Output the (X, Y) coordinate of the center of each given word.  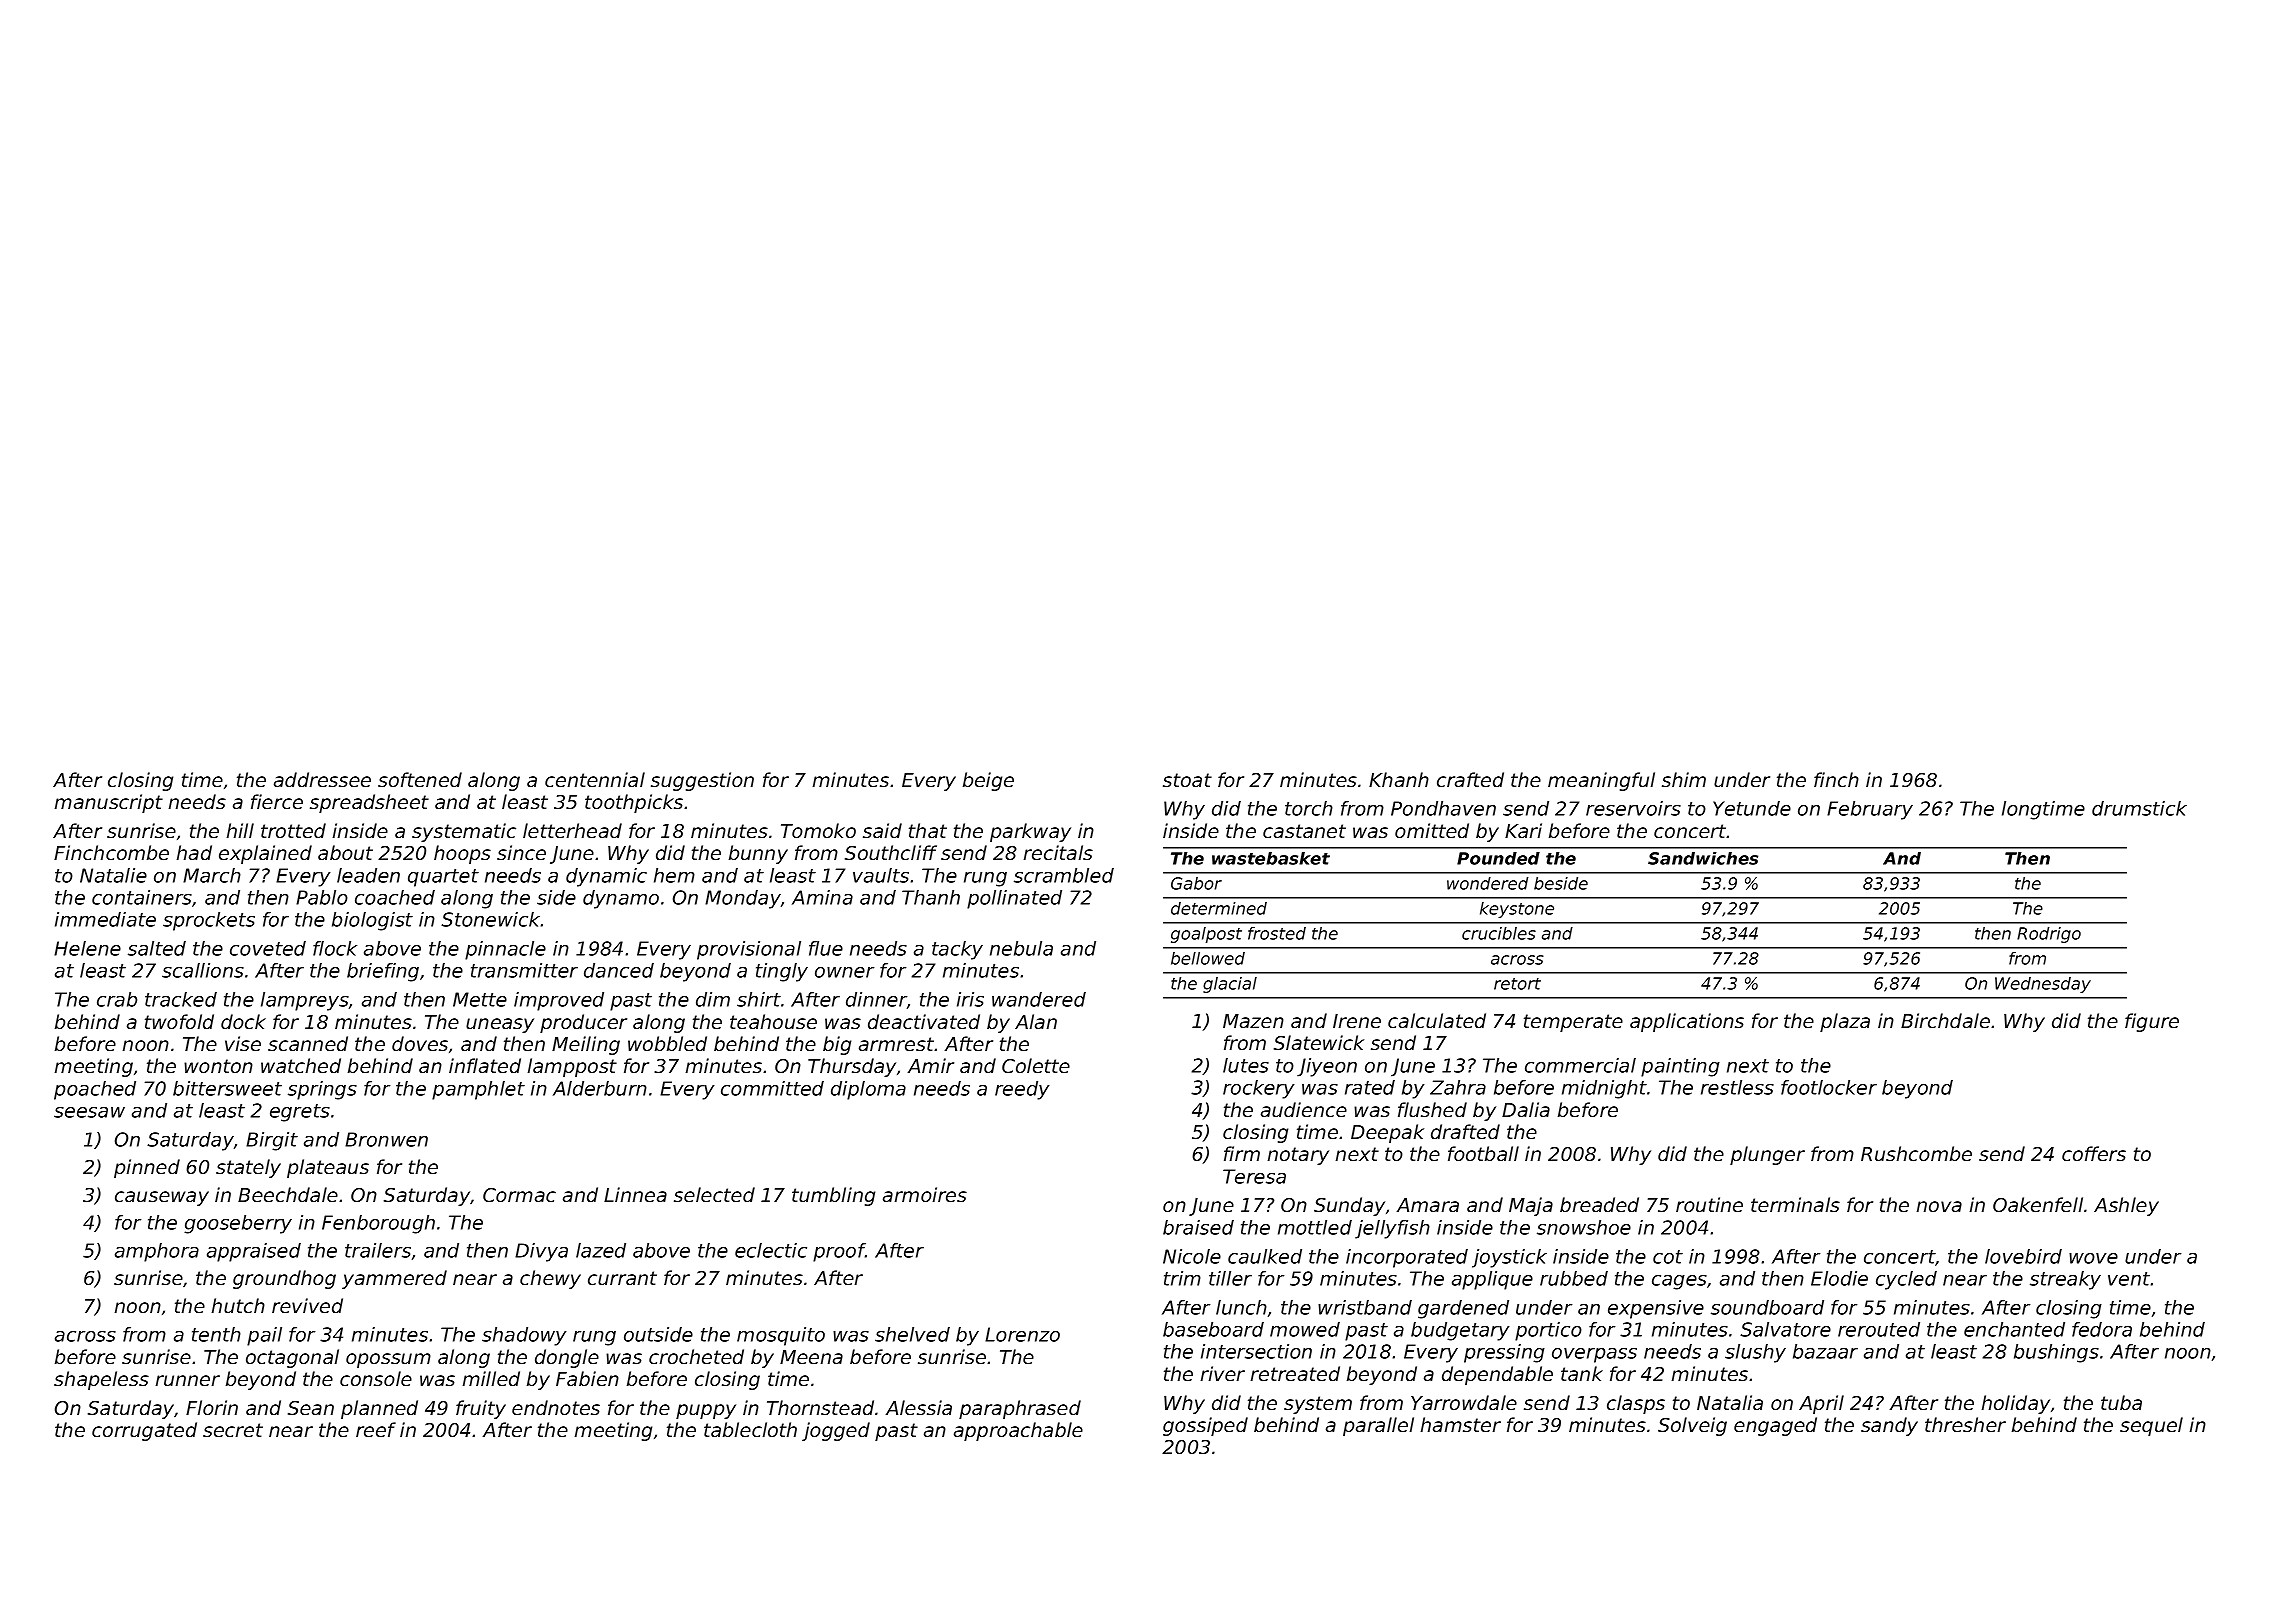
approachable (1018, 1431)
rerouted (1879, 1329)
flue (826, 948)
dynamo (621, 899)
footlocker (1829, 1087)
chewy (550, 1279)
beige (988, 781)
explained (265, 854)
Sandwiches (1703, 858)
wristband (1365, 1307)
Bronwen (386, 1139)
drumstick (2139, 808)
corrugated (144, 1431)
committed (772, 1088)
